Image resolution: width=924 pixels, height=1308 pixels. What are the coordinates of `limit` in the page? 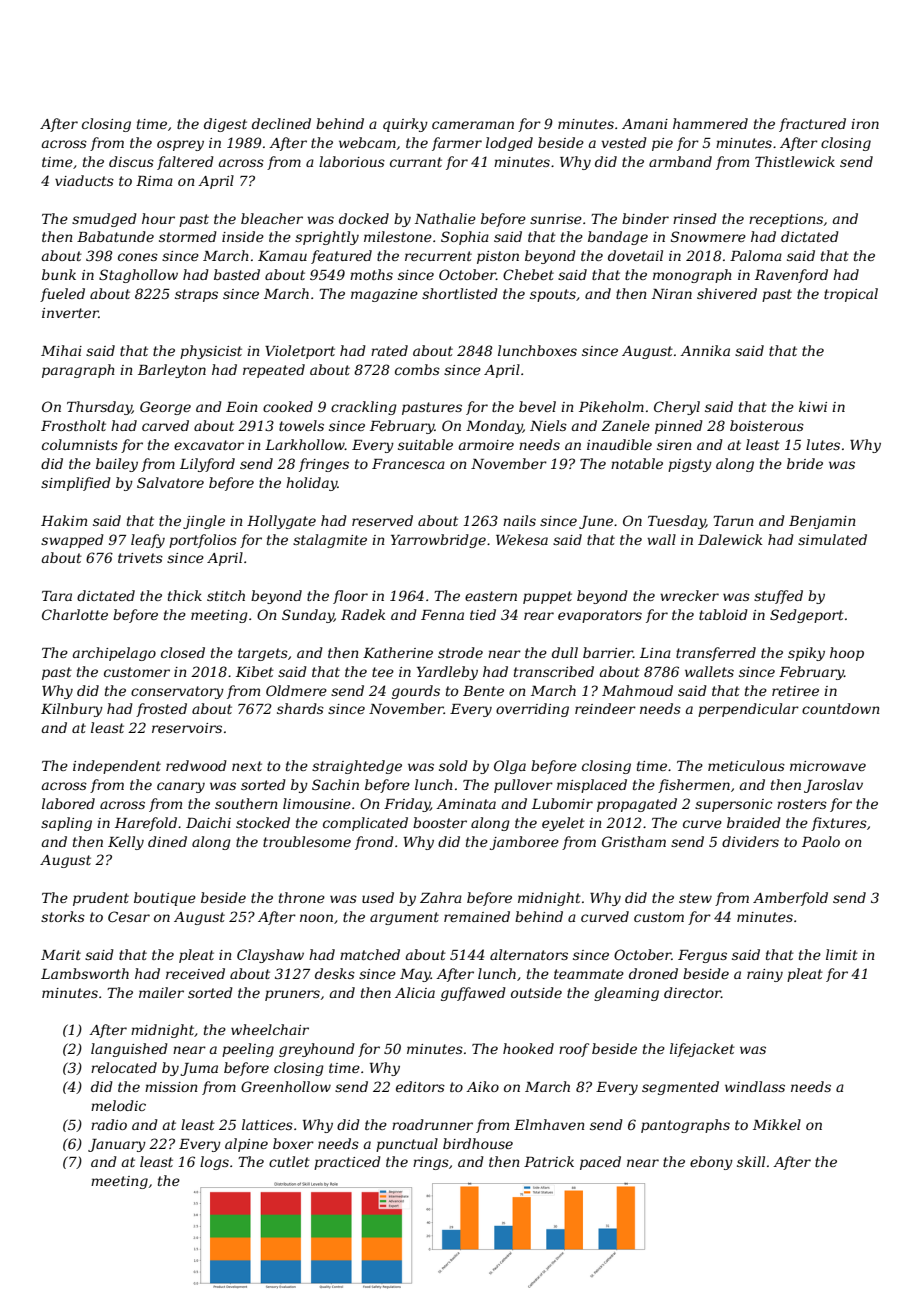 It's located at (842, 954).
